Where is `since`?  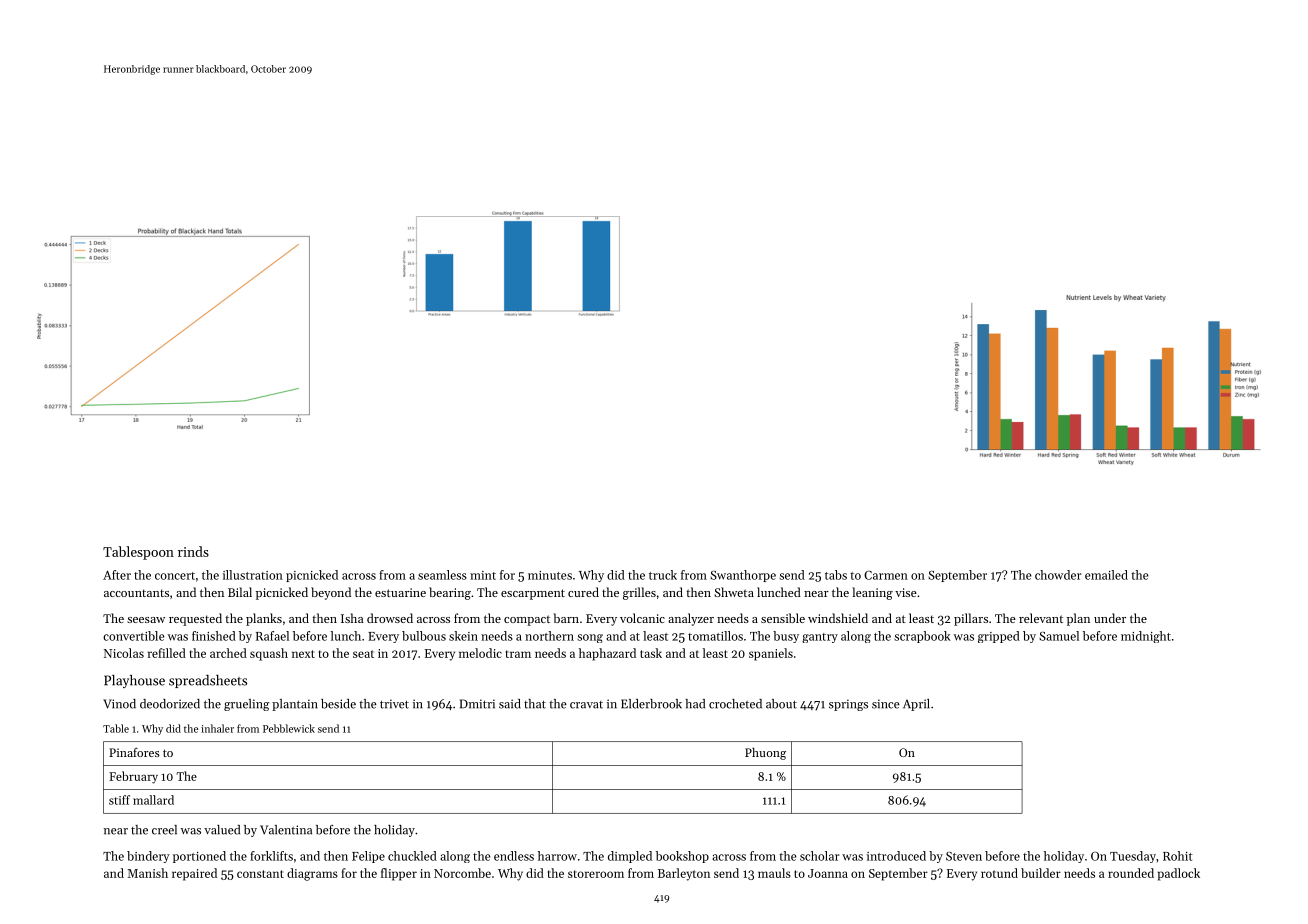
since is located at coordinates (886, 704).
